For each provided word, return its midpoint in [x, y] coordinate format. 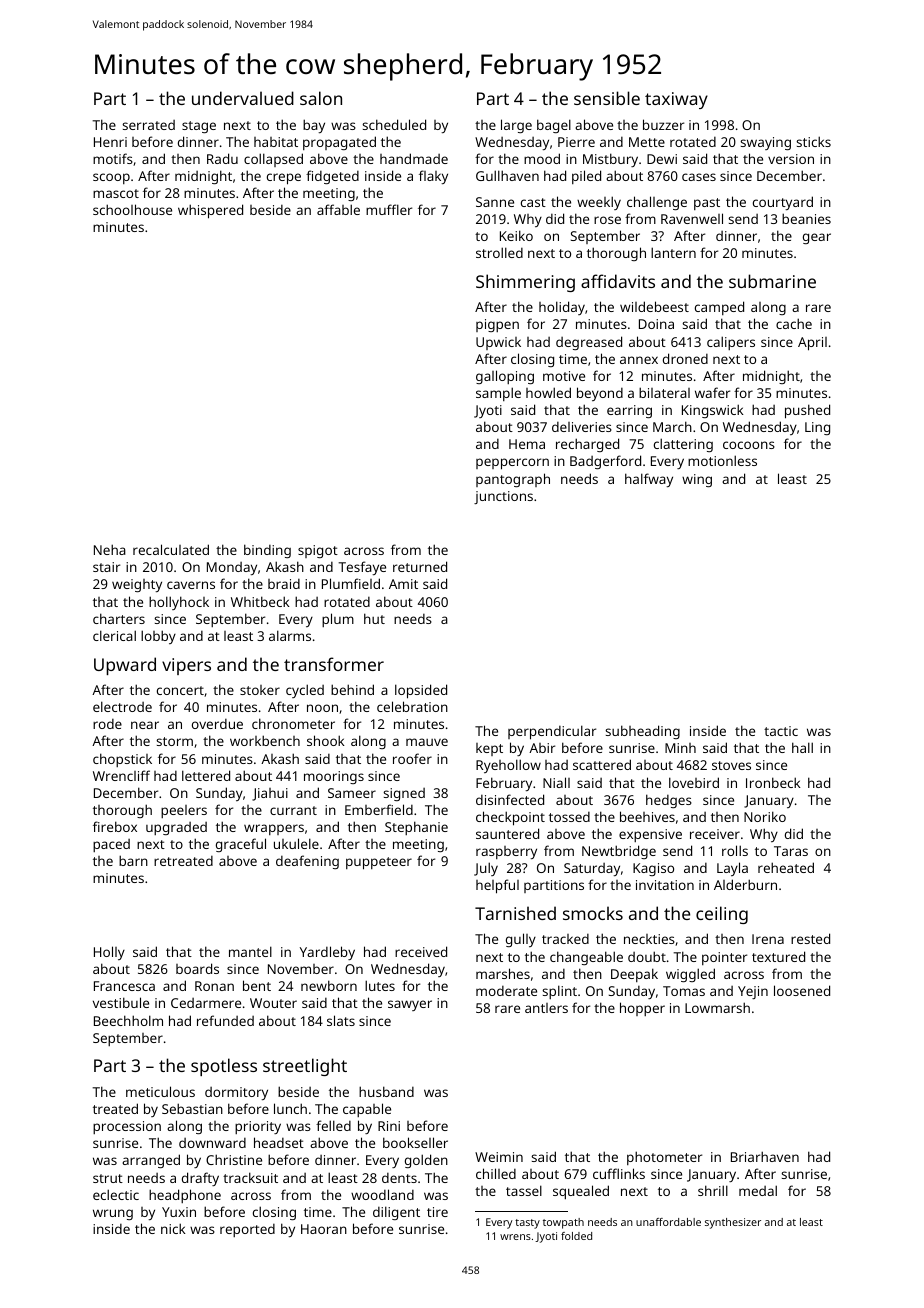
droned [685, 358]
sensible [607, 98]
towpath [563, 1223]
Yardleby [327, 953]
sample [498, 394]
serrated [148, 125]
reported [247, 1230]
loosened [802, 990]
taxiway [676, 100]
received [421, 951]
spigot [318, 551]
